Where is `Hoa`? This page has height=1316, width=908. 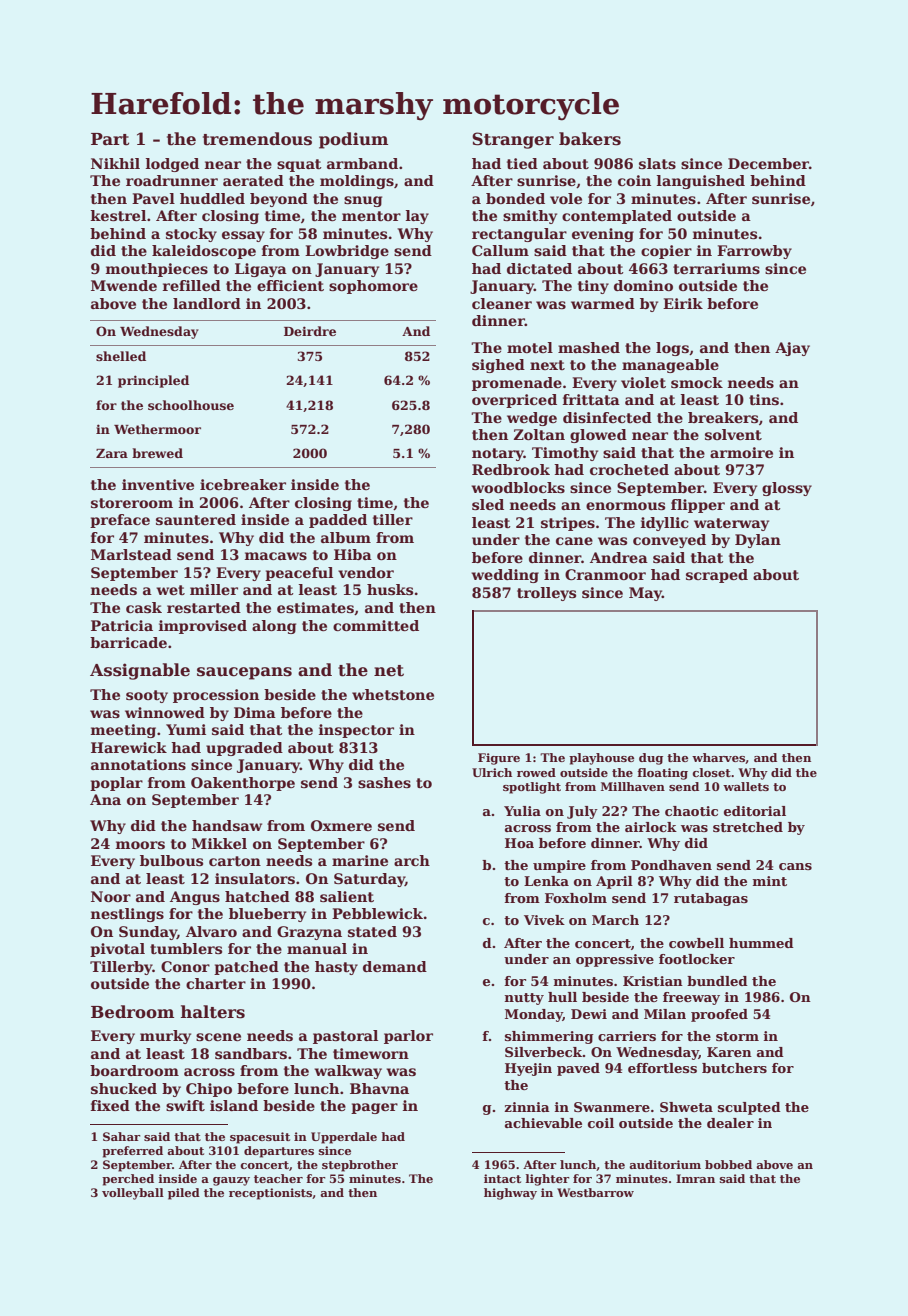
Hoa is located at coordinates (519, 843).
